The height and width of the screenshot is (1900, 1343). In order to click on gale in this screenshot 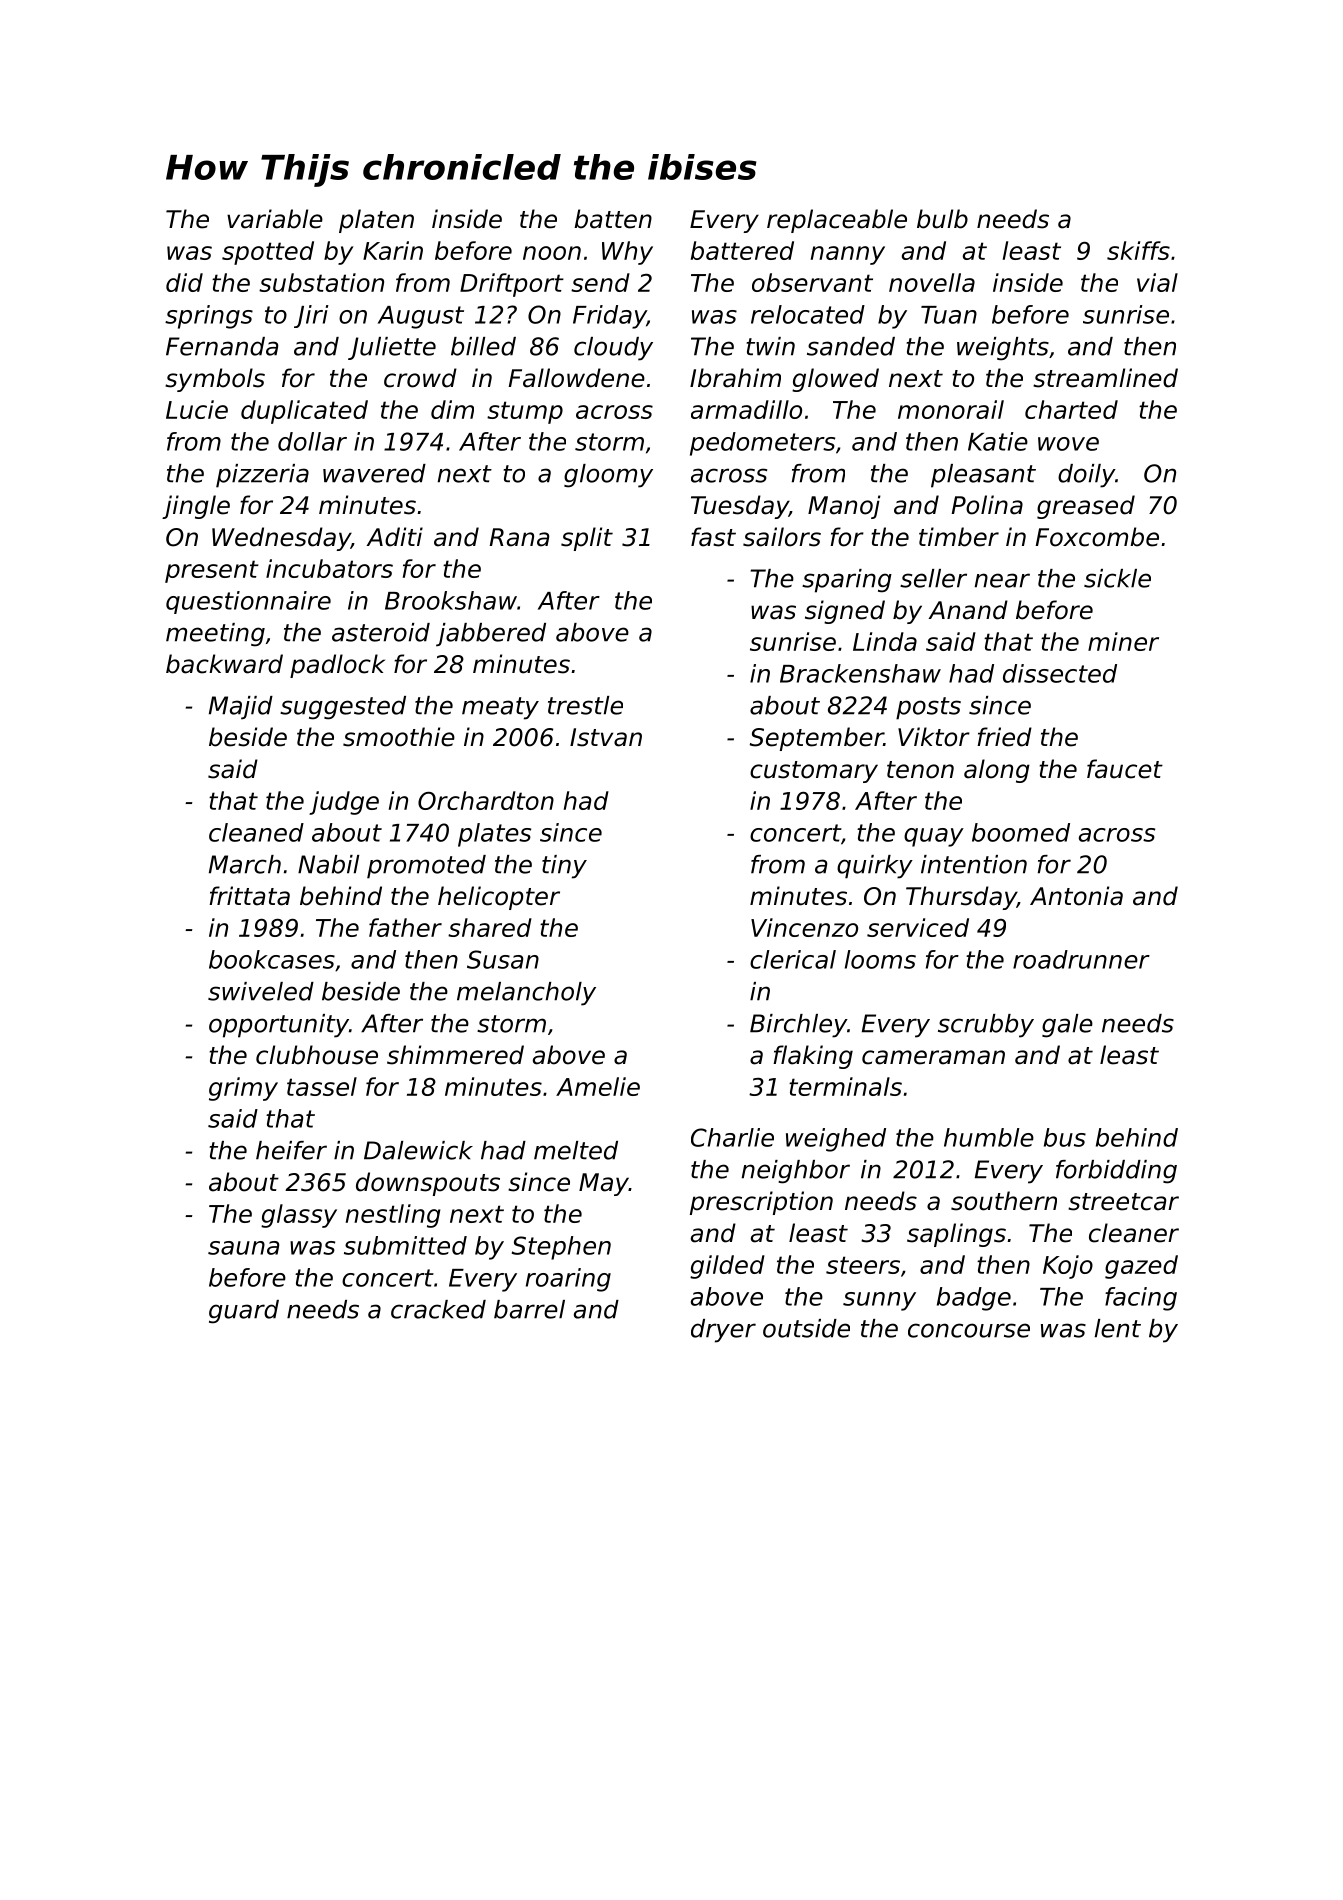, I will do `click(1067, 1026)`.
